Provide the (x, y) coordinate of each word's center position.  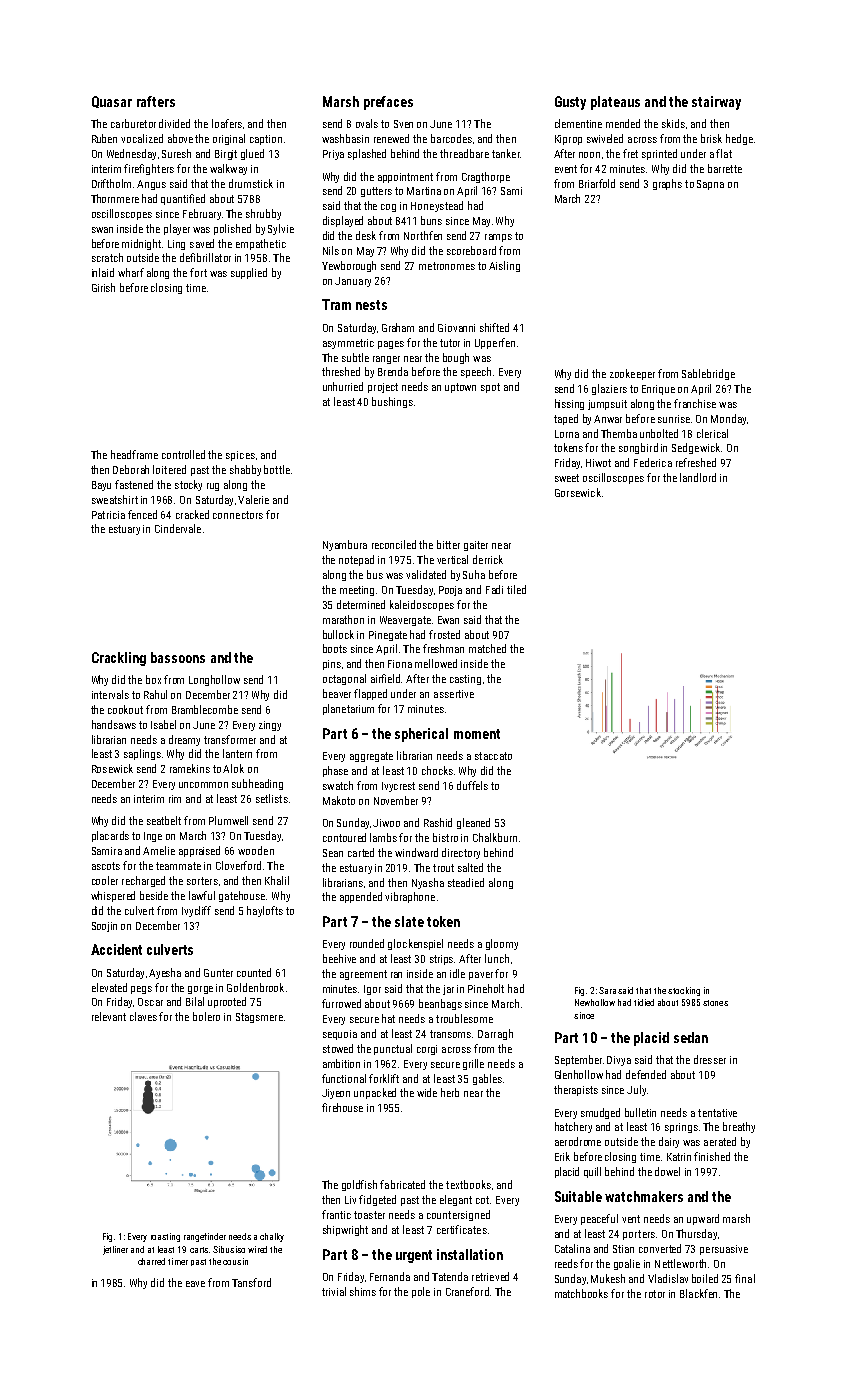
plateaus (615, 103)
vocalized (142, 138)
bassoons (178, 657)
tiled (516, 589)
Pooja (450, 591)
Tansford (251, 1282)
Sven (403, 124)
